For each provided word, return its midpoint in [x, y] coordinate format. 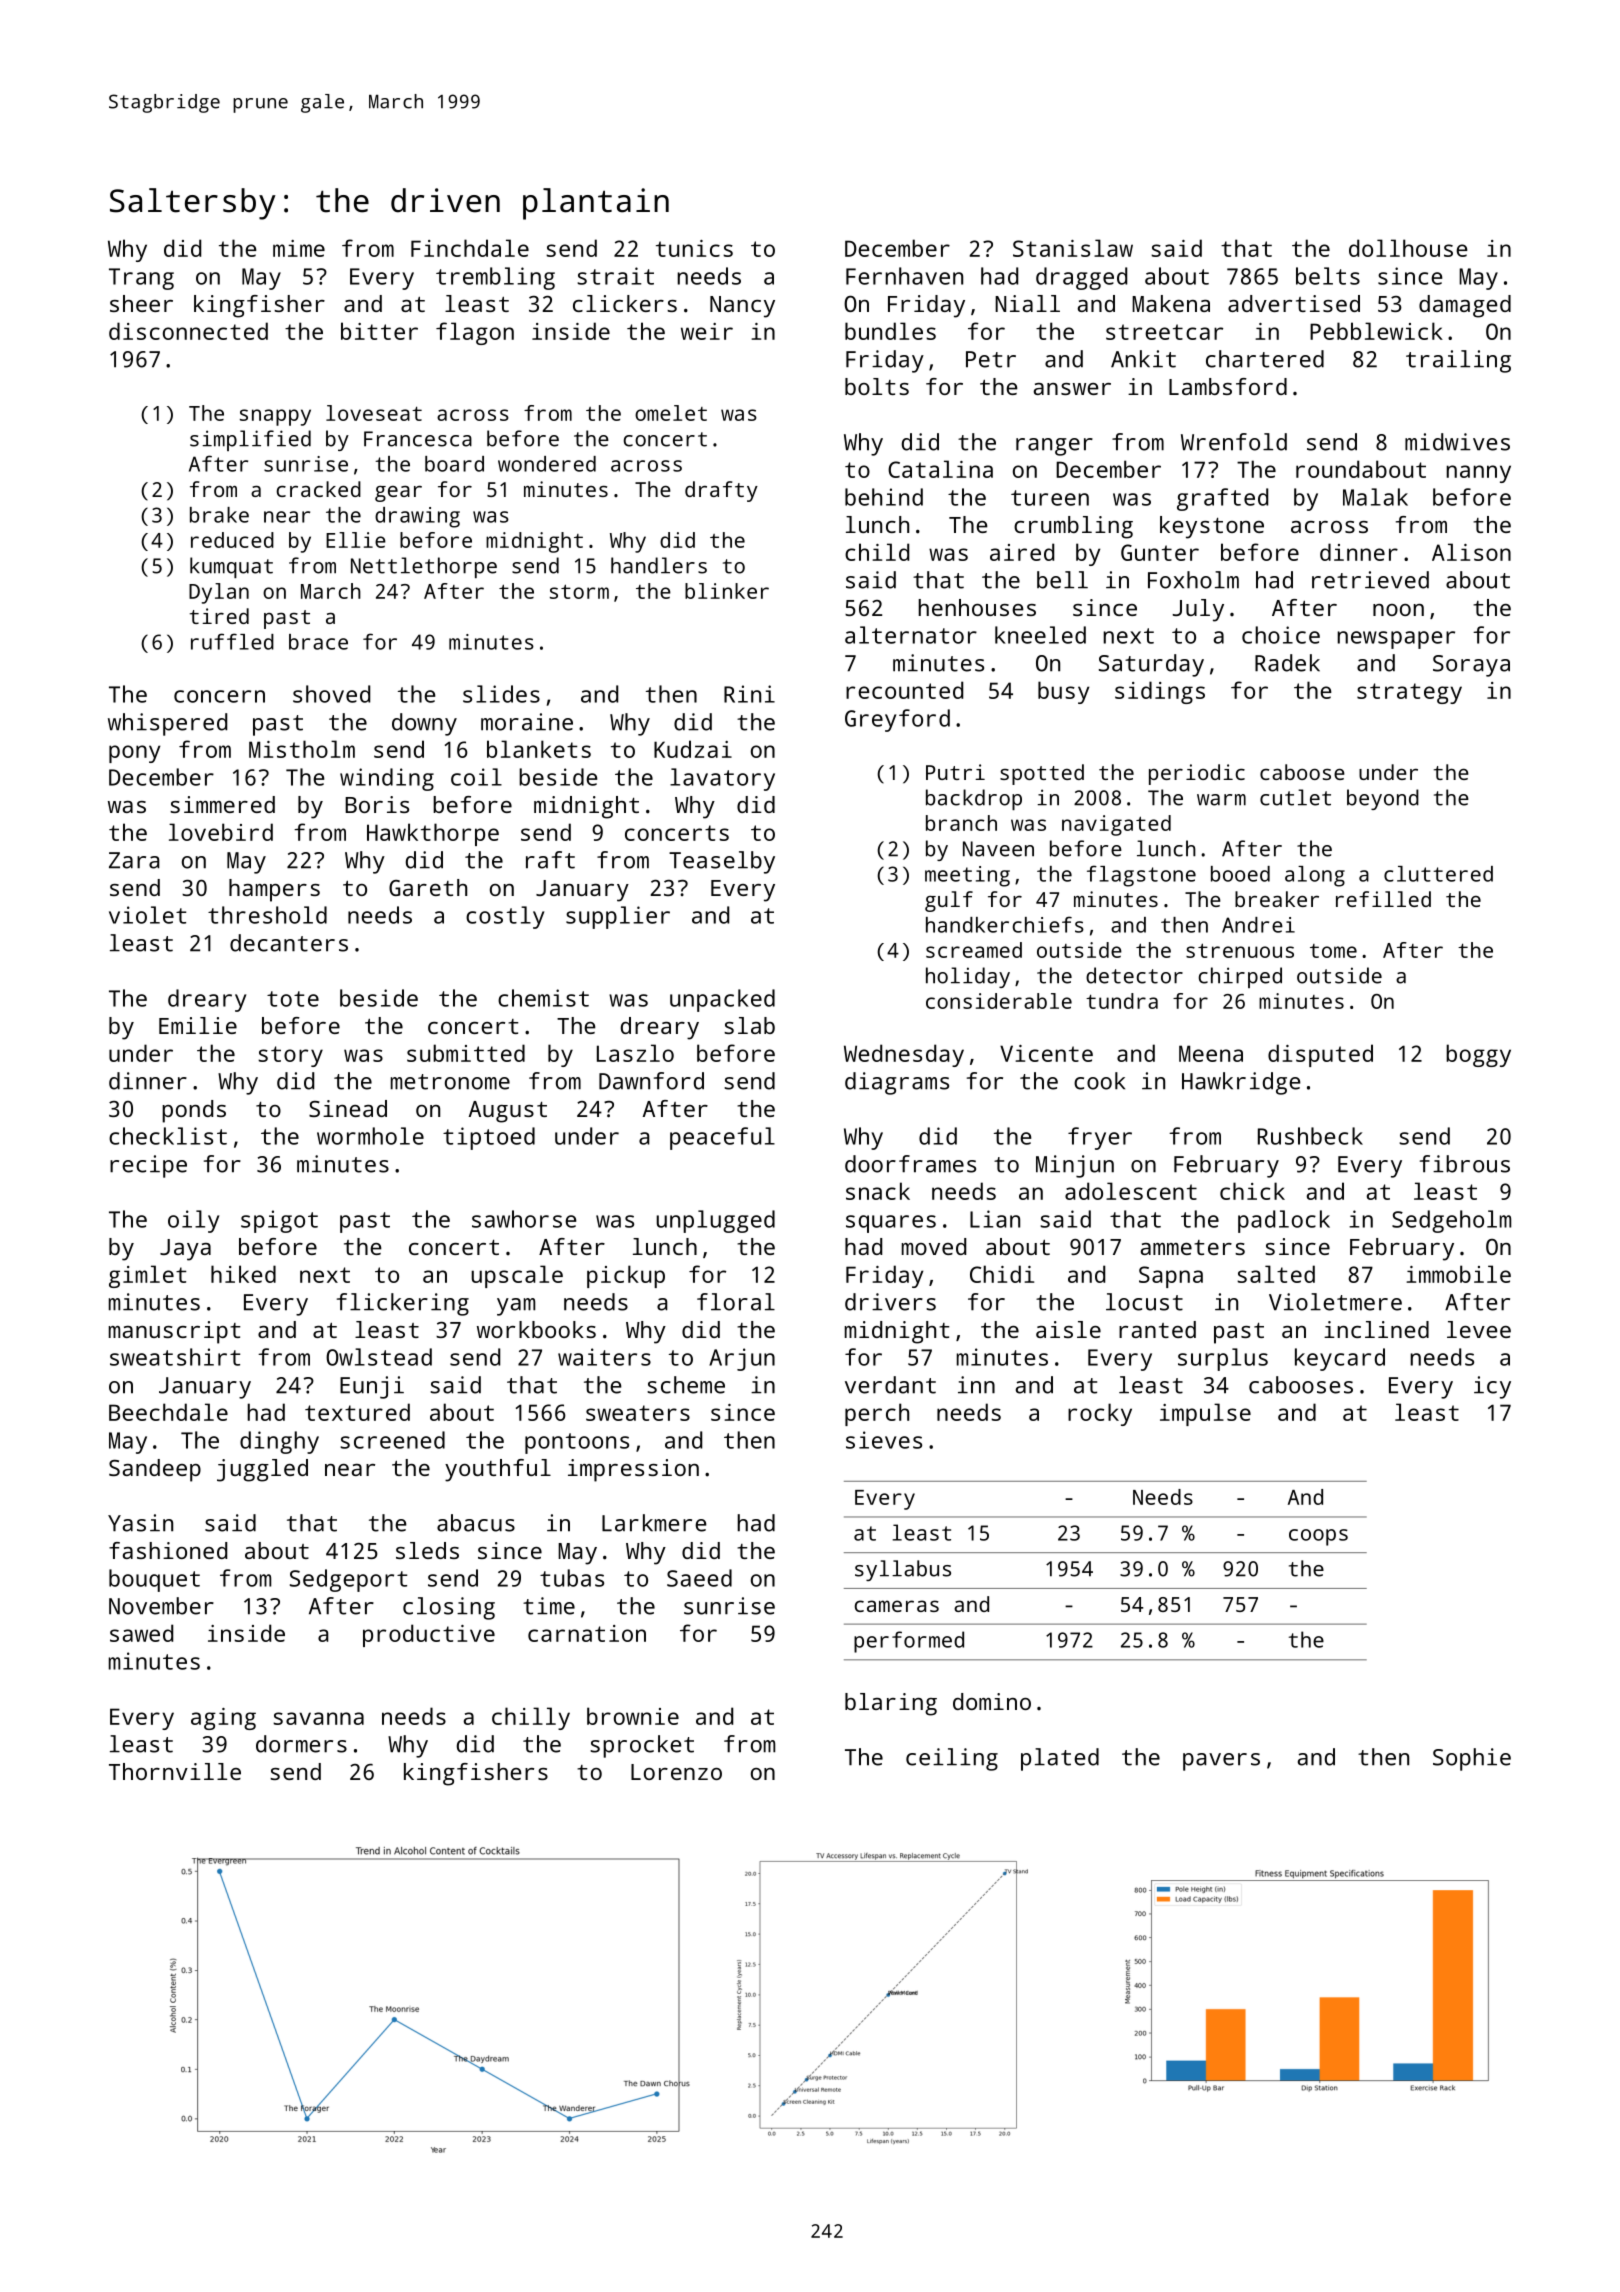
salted [1276, 1274]
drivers [890, 1302]
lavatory [722, 779]
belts [1328, 276]
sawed [141, 1633]
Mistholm [302, 749]
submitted [466, 1053]
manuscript [175, 1332]
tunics [694, 248]
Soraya [1471, 666]
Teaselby [722, 862]
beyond [1383, 799]
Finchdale [470, 248]
